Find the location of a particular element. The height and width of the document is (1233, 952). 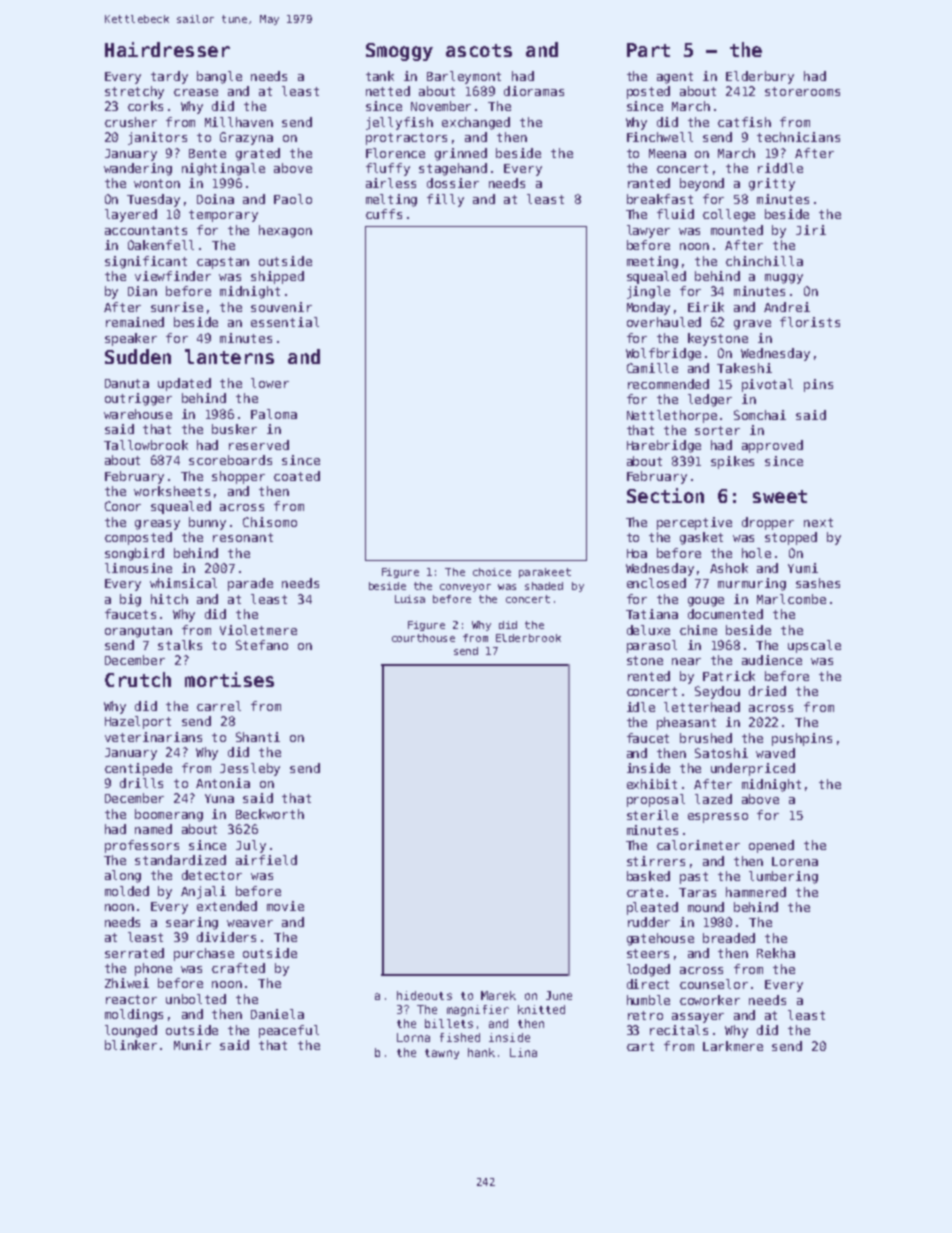

greasy is located at coordinates (157, 525).
